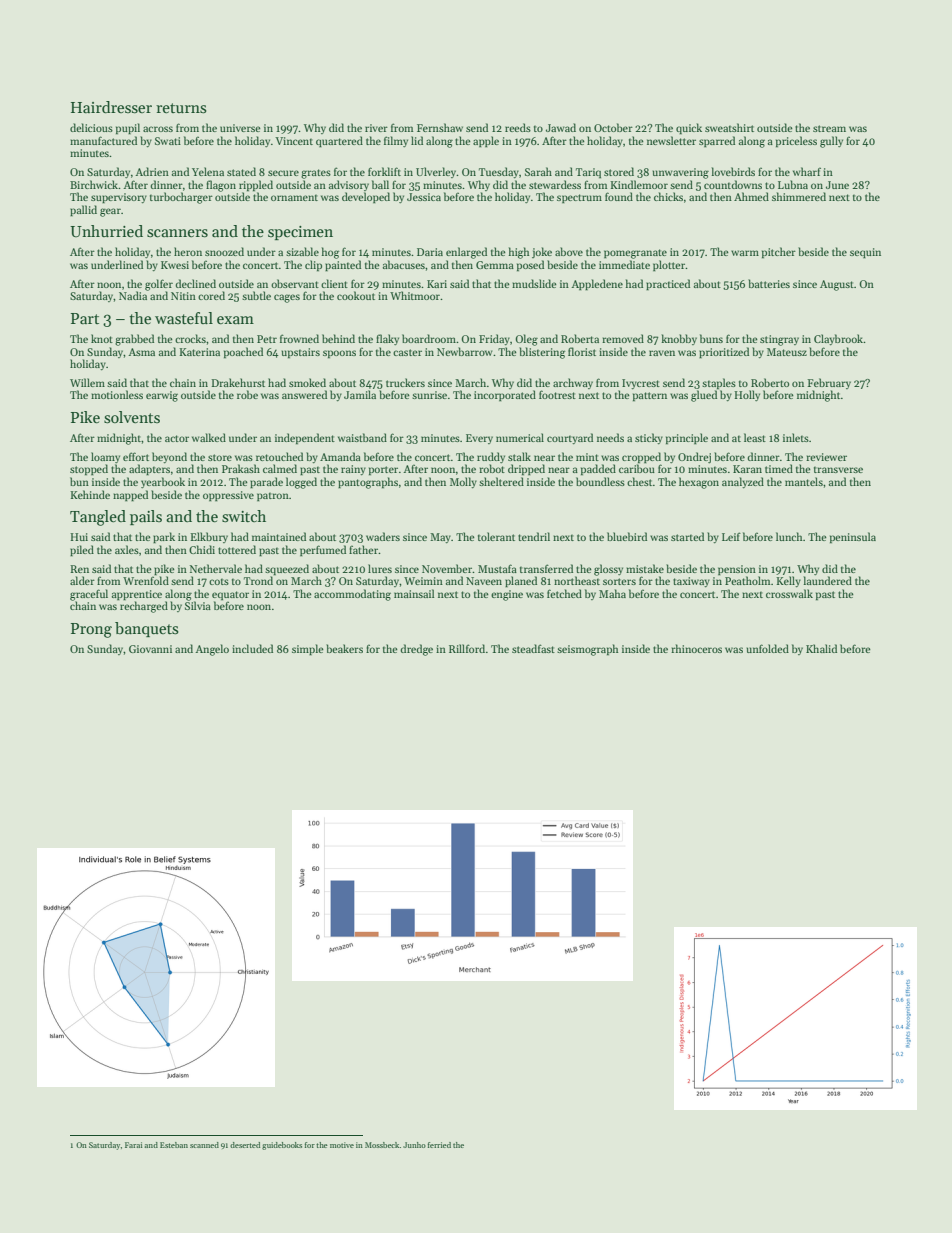 The width and height of the screenshot is (952, 1233). Describe the element at coordinates (152, 171) in the screenshot. I see `Adrien` at that location.
